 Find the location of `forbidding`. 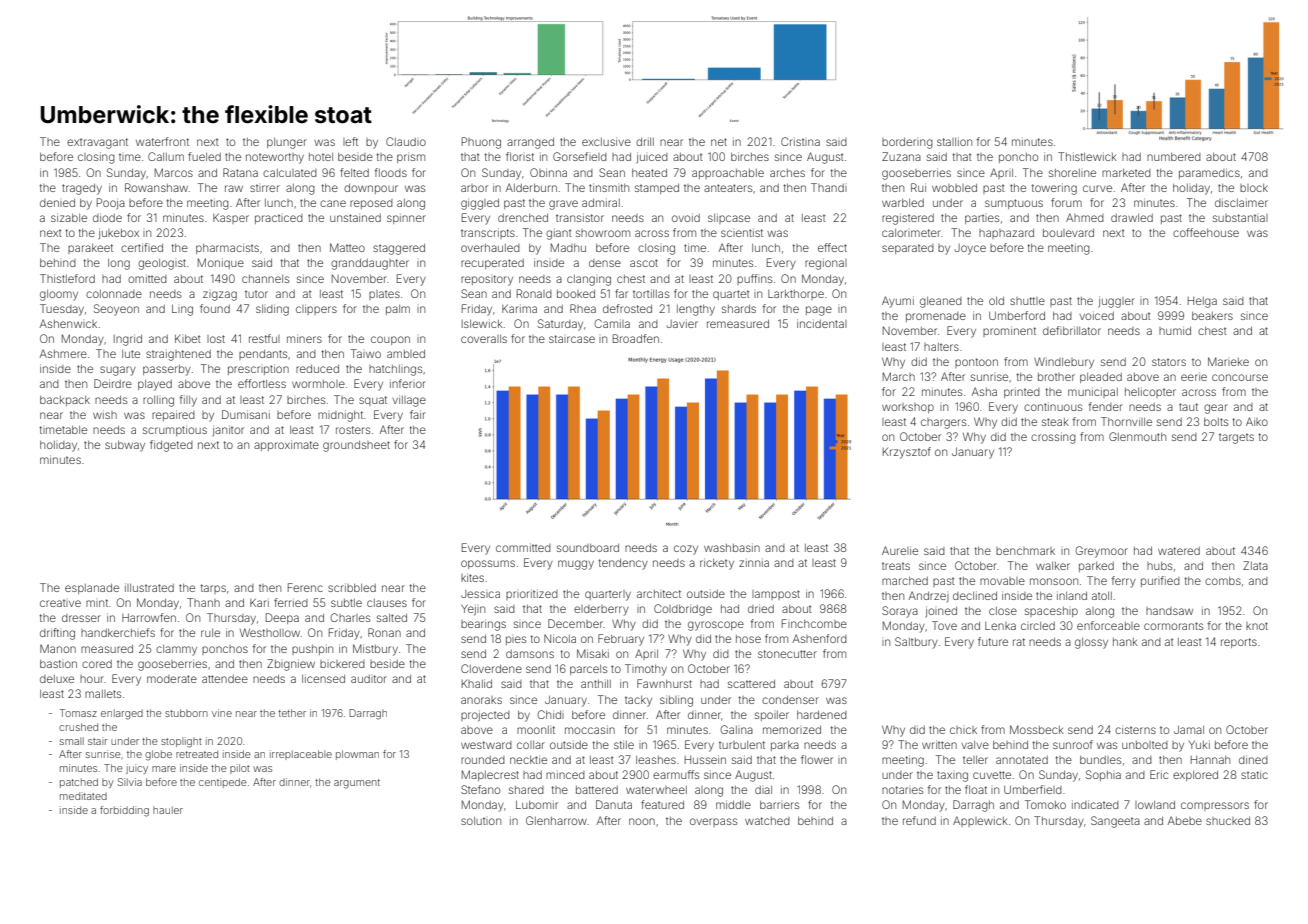

forbidding is located at coordinates (124, 811).
